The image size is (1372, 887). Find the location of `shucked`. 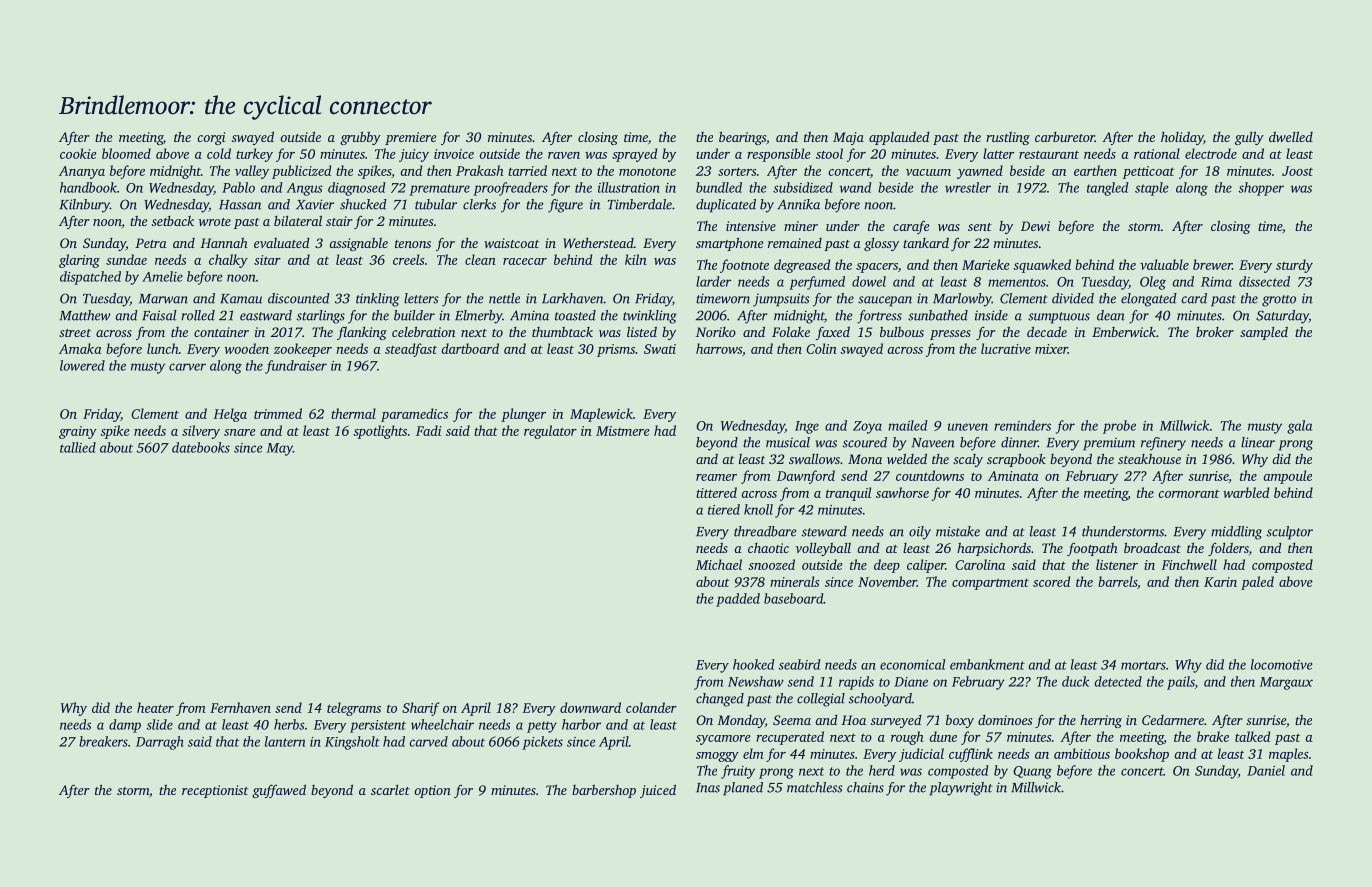

shucked is located at coordinates (363, 204).
